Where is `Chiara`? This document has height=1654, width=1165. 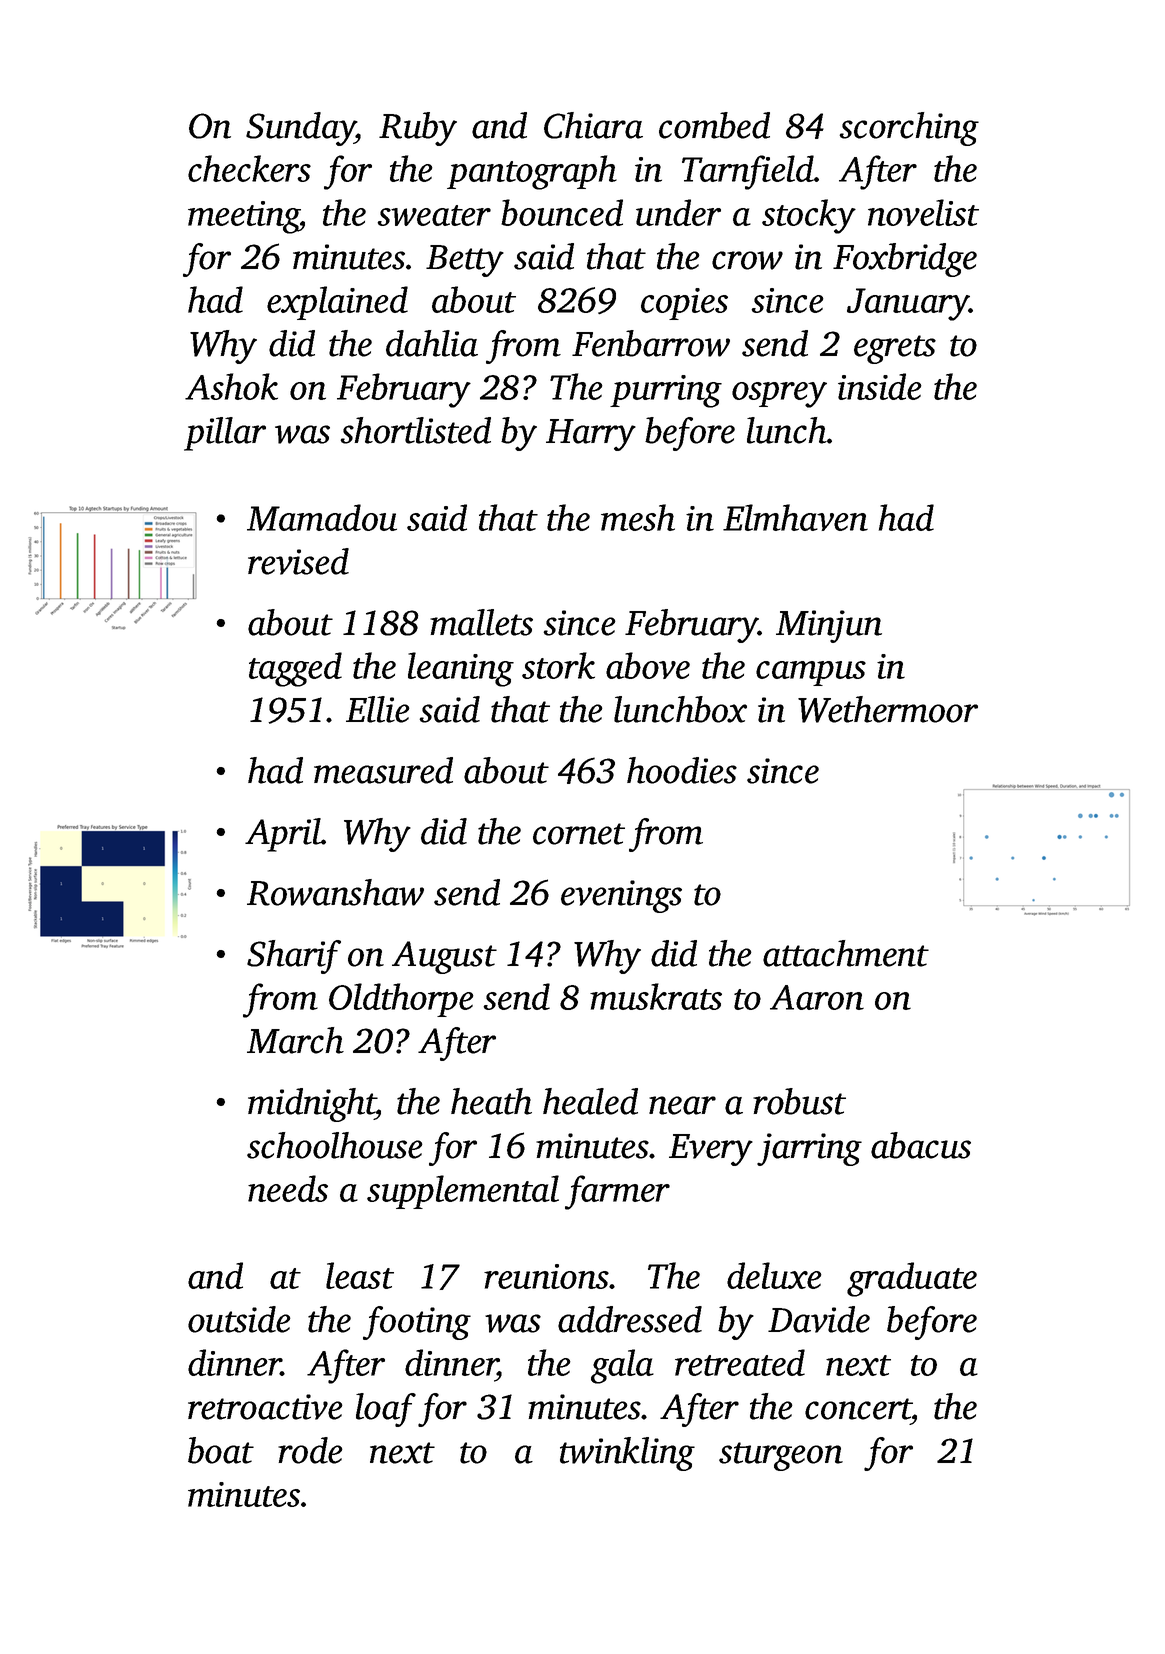
Chiara is located at coordinates (593, 125).
